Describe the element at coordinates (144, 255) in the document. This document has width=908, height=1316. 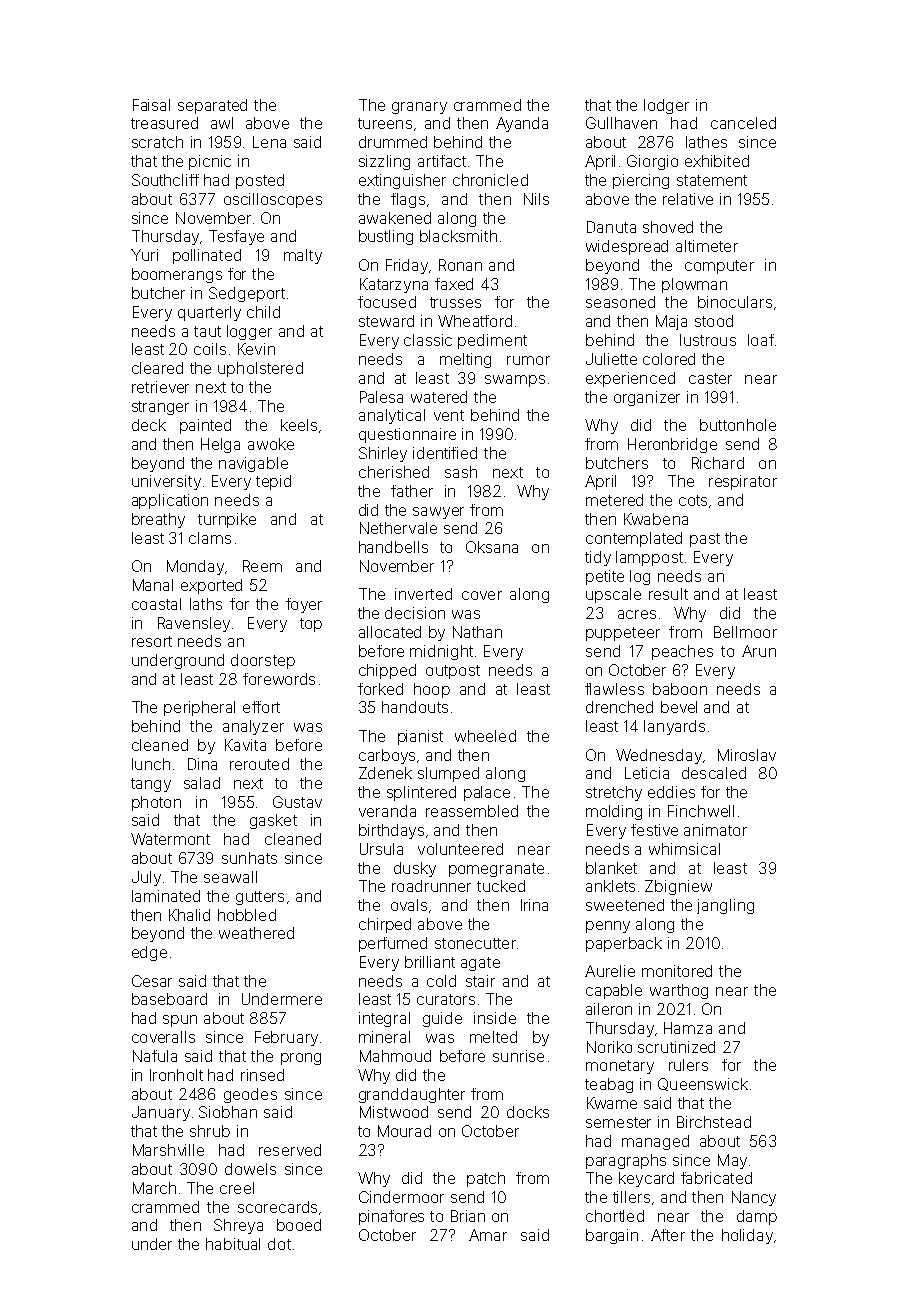
I see `Yuri` at that location.
